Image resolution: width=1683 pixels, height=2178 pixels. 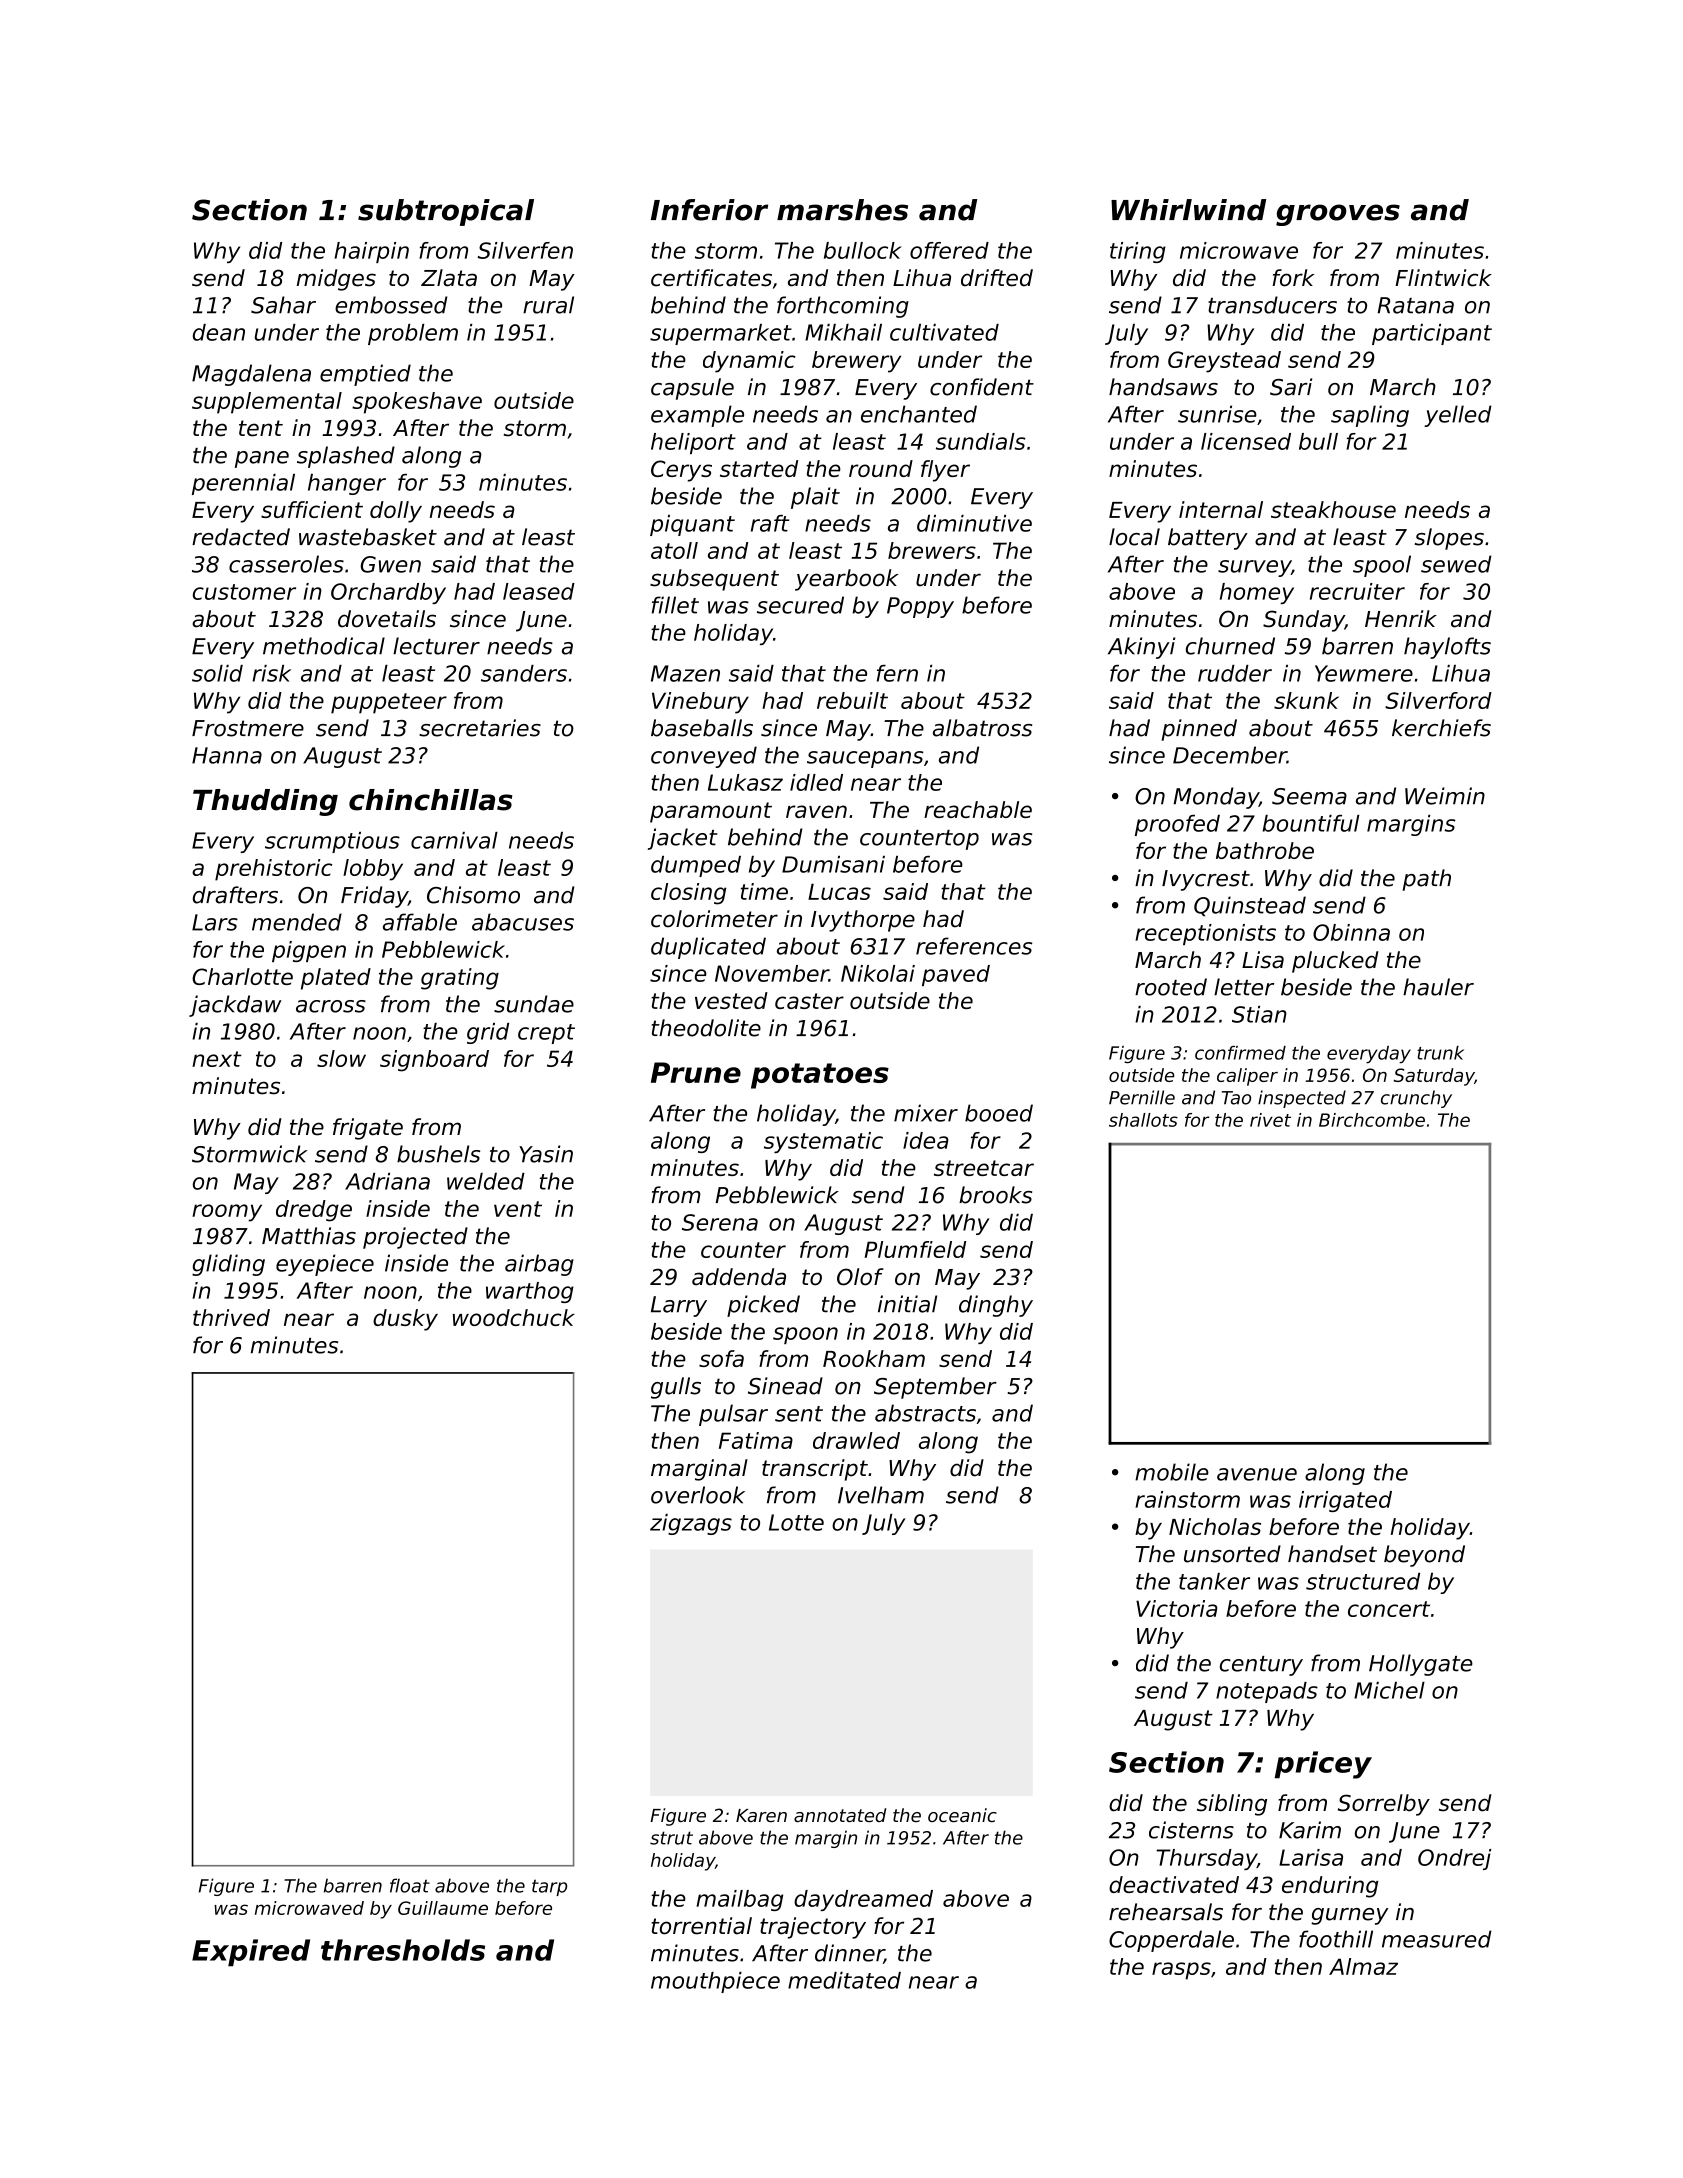 What do you see at coordinates (843, 332) in the screenshot?
I see `Mikhail` at bounding box center [843, 332].
